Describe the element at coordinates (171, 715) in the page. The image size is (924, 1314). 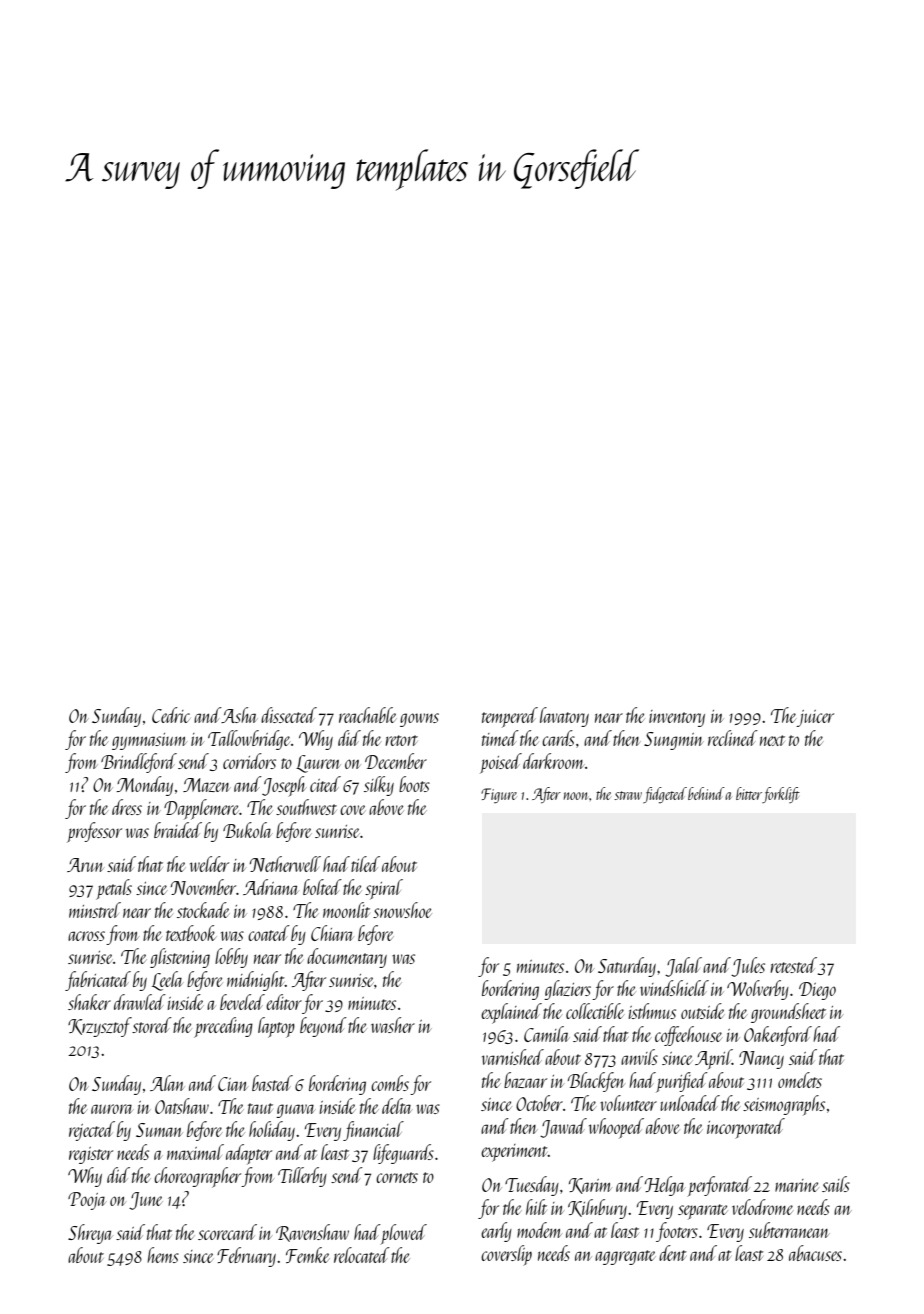
I see `Cedric` at that location.
